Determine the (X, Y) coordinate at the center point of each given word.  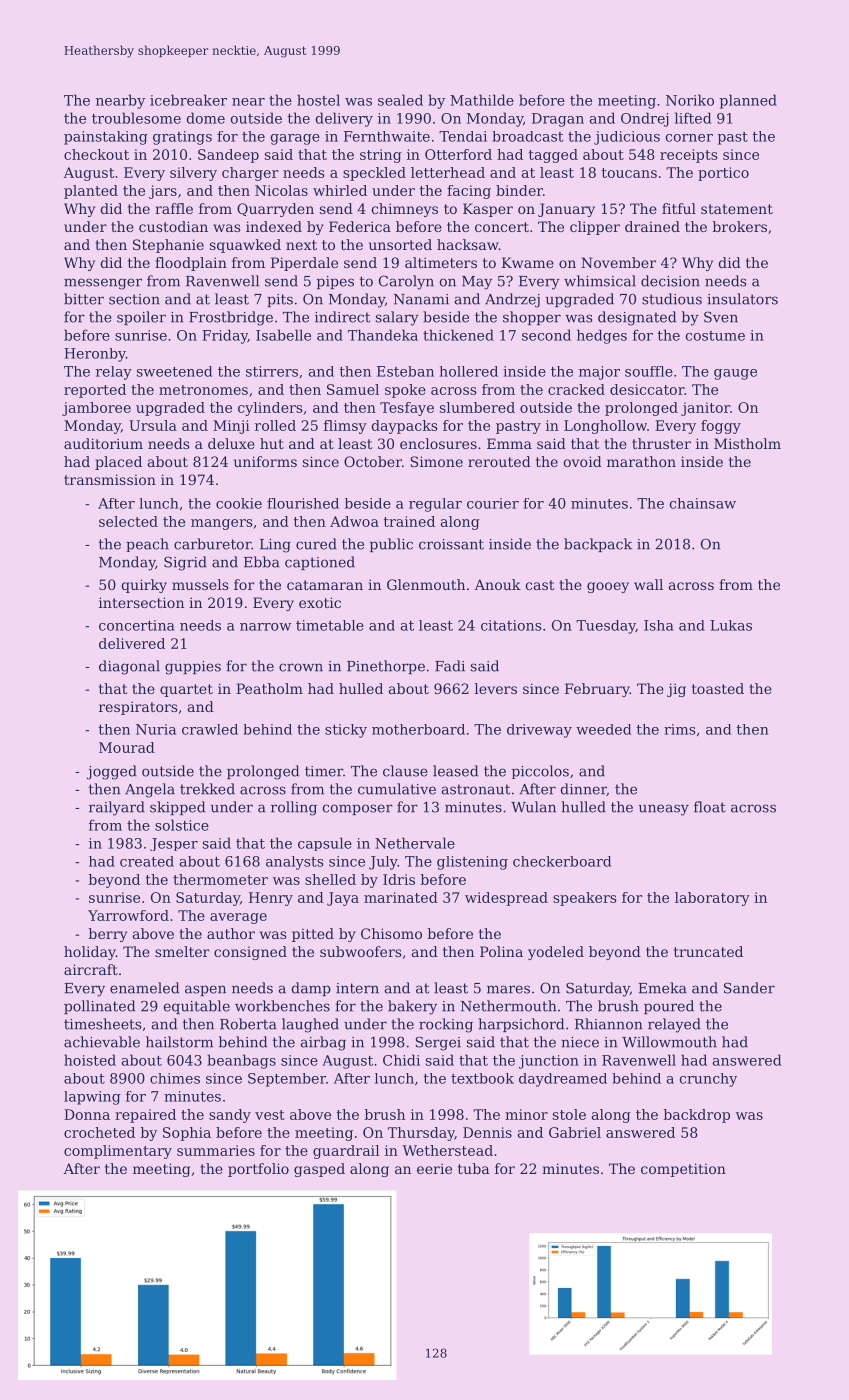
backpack (598, 545)
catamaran (325, 585)
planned (748, 101)
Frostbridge (231, 318)
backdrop (697, 1116)
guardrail (346, 1152)
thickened (458, 335)
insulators (742, 299)
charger (250, 174)
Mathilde (482, 100)
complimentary (118, 1152)
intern (357, 988)
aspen (205, 990)
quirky (144, 586)
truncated (708, 951)
